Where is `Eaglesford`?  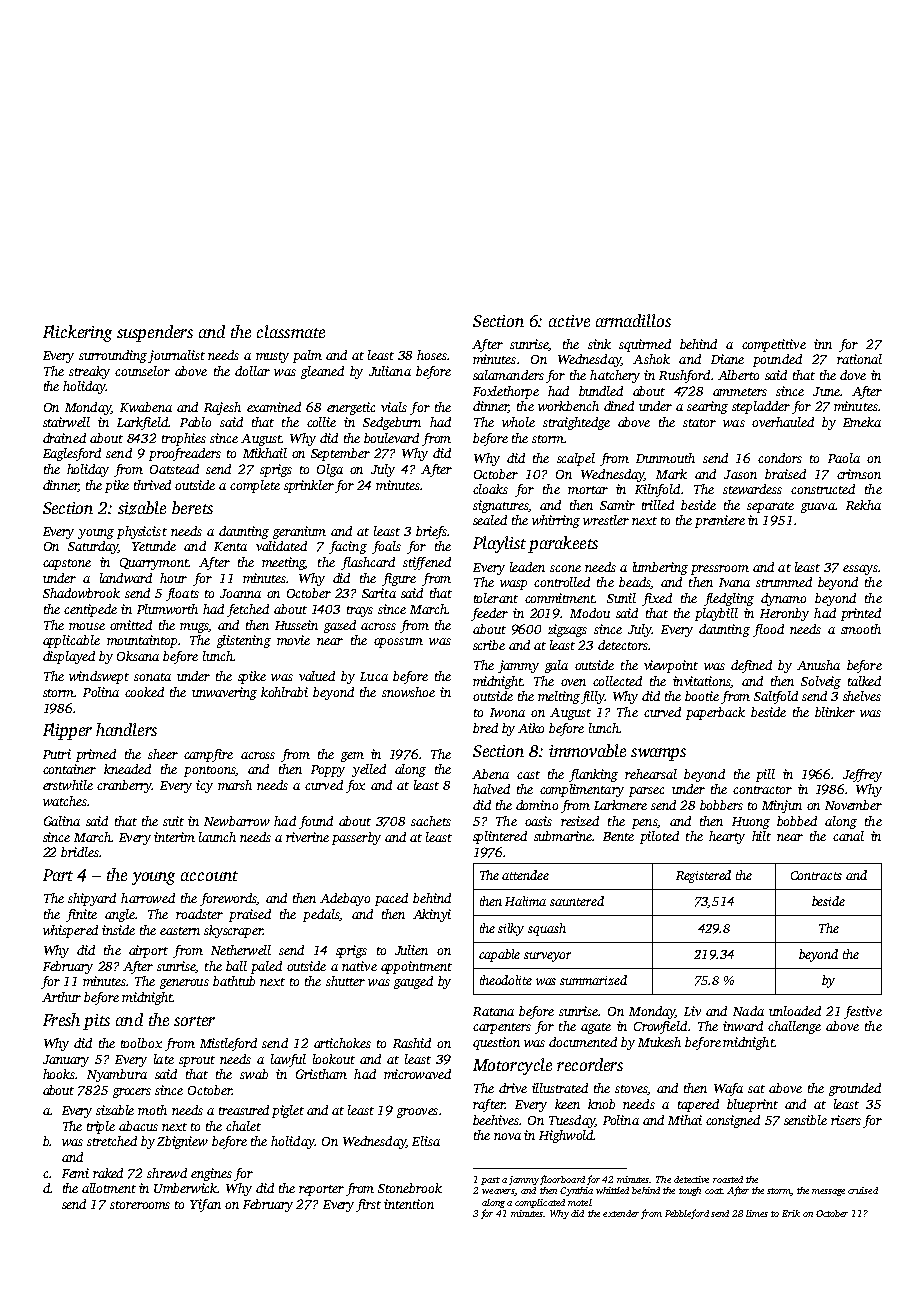
Eaglesford is located at coordinates (72, 454).
